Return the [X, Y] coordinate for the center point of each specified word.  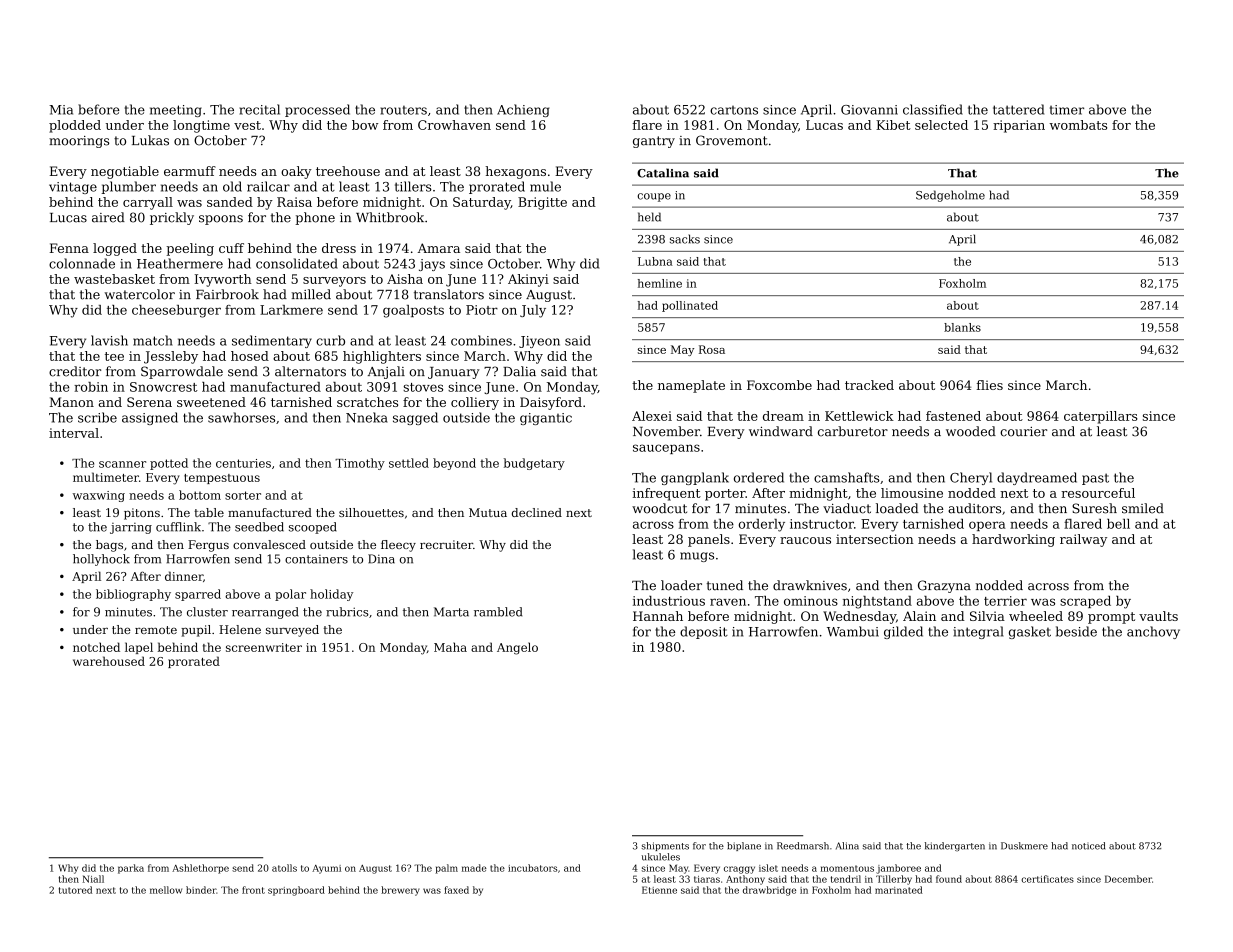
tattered [1018, 109]
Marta [451, 612]
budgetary [534, 464]
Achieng [523, 110]
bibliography [133, 595]
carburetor [853, 431]
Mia [61, 110]
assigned [150, 418]
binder [201, 890]
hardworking [1013, 540]
